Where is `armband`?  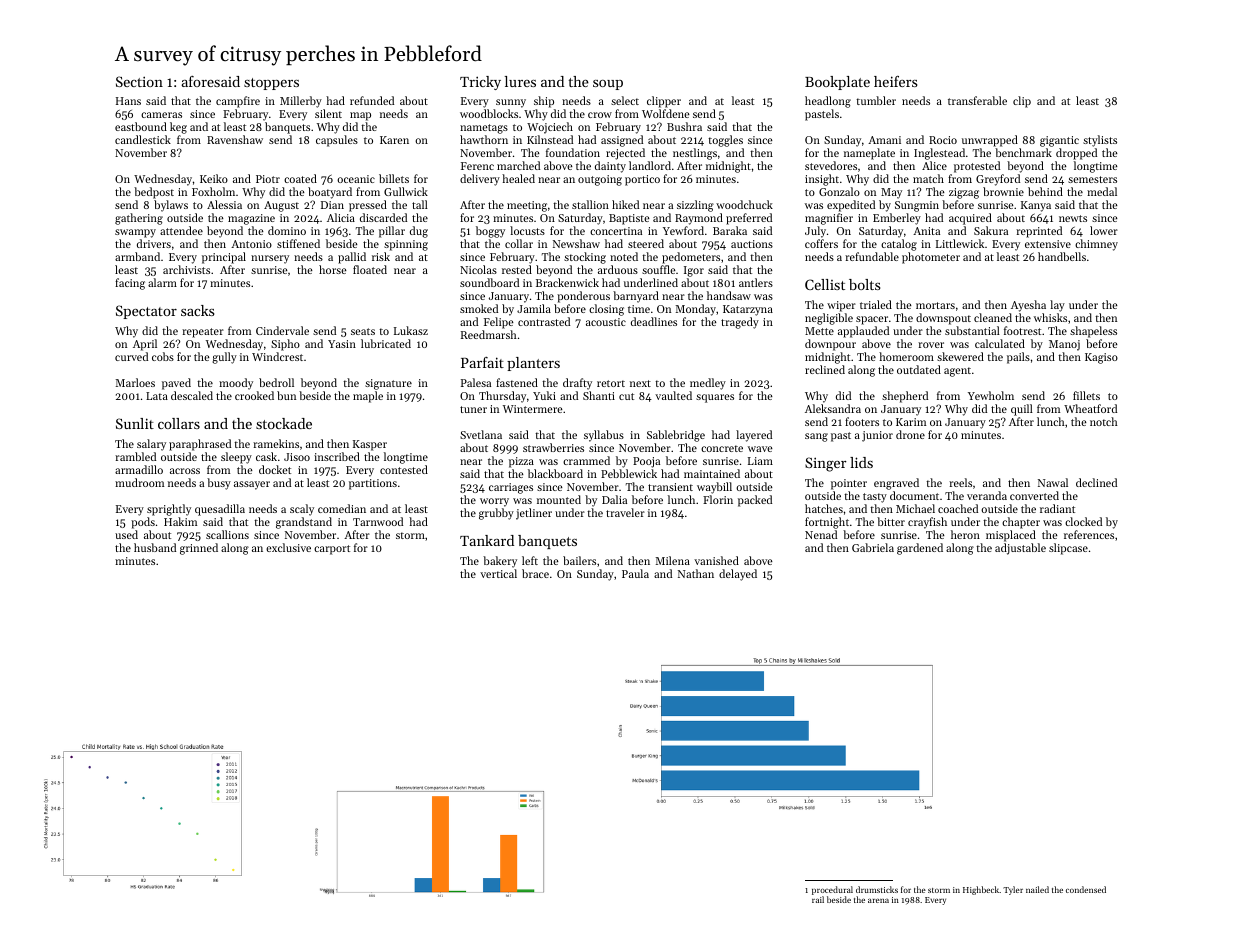
armband is located at coordinates (137, 256).
